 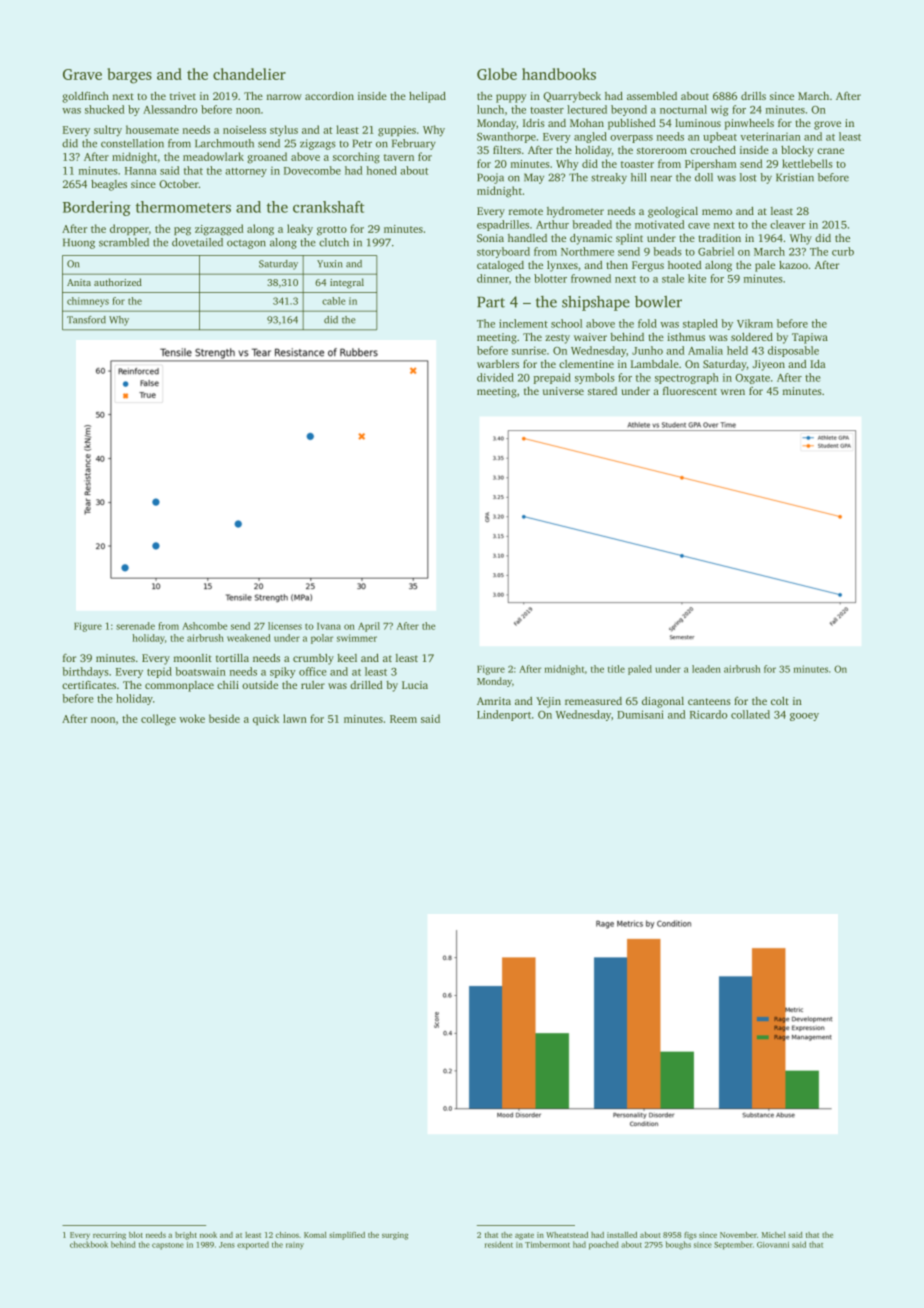 What do you see at coordinates (504, 715) in the screenshot?
I see `Lindenport` at bounding box center [504, 715].
